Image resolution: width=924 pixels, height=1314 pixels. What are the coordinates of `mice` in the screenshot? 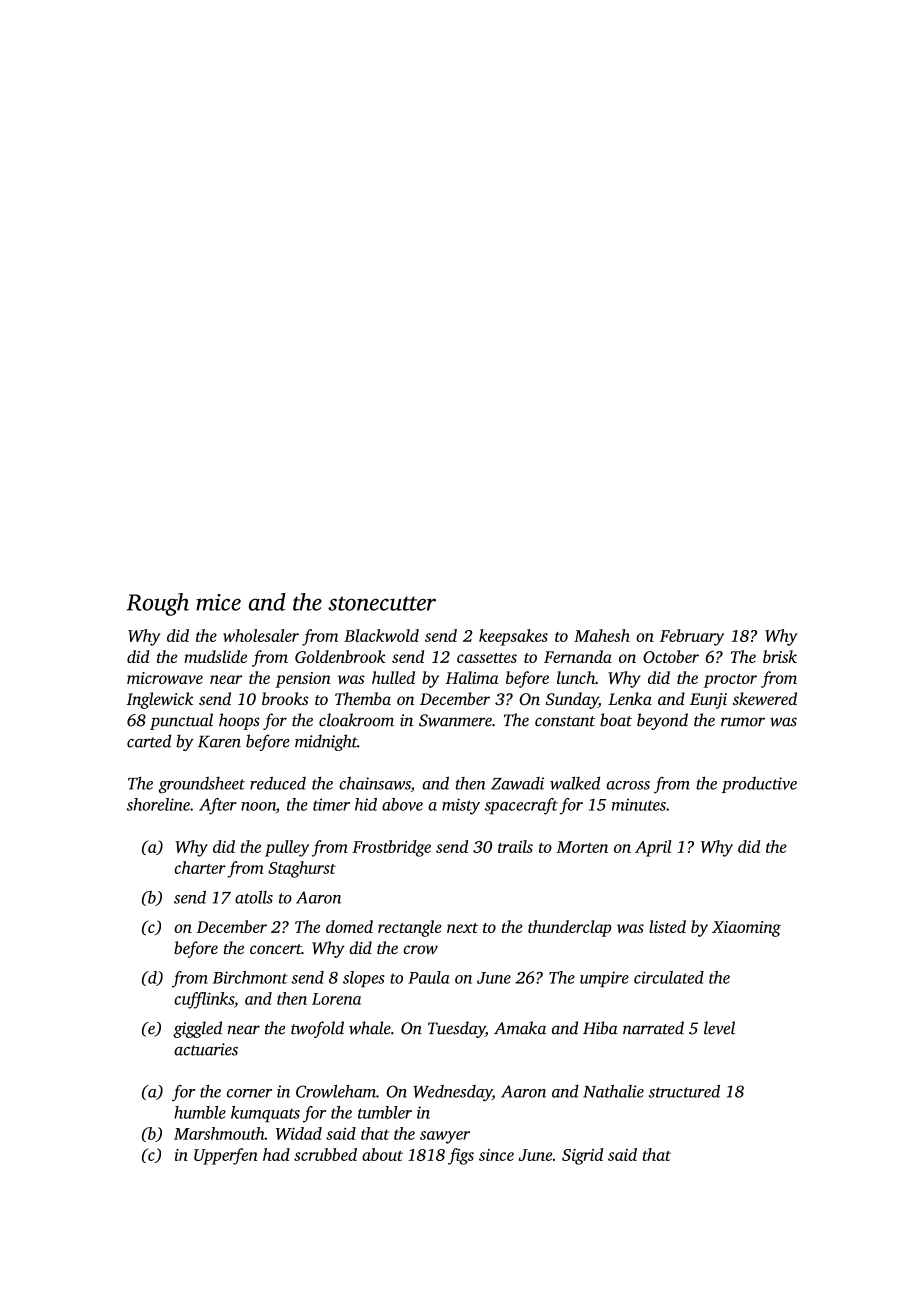 It's located at (218, 602).
